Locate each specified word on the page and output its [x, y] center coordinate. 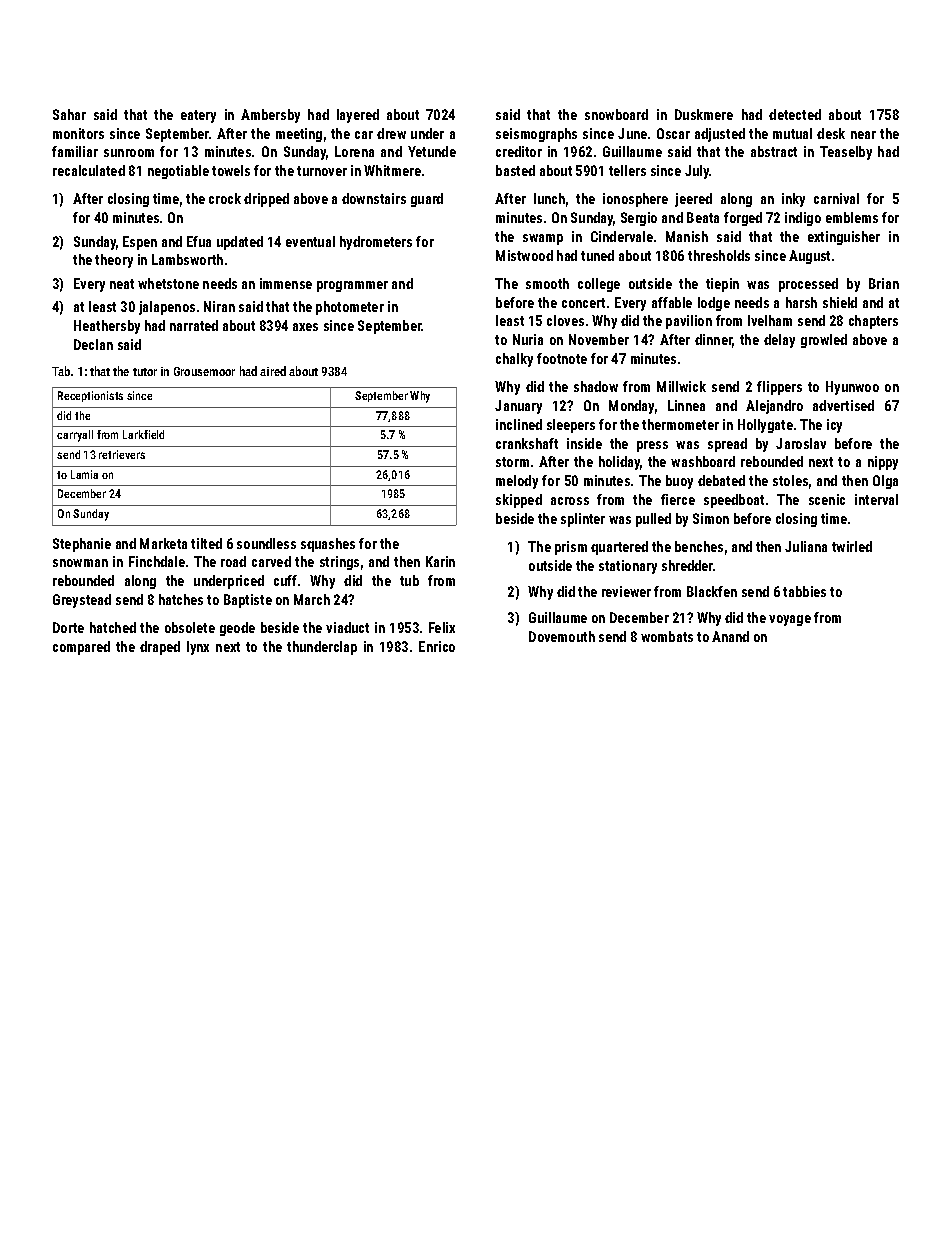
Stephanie [82, 545]
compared [81, 648]
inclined [519, 424]
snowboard [616, 114]
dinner [713, 339]
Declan [93, 344]
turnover [322, 171]
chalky [514, 360]
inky [793, 200]
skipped [519, 501]
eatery [198, 116]
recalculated [89, 170]
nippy [883, 463]
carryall [75, 436]
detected [795, 114]
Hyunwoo [852, 388]
